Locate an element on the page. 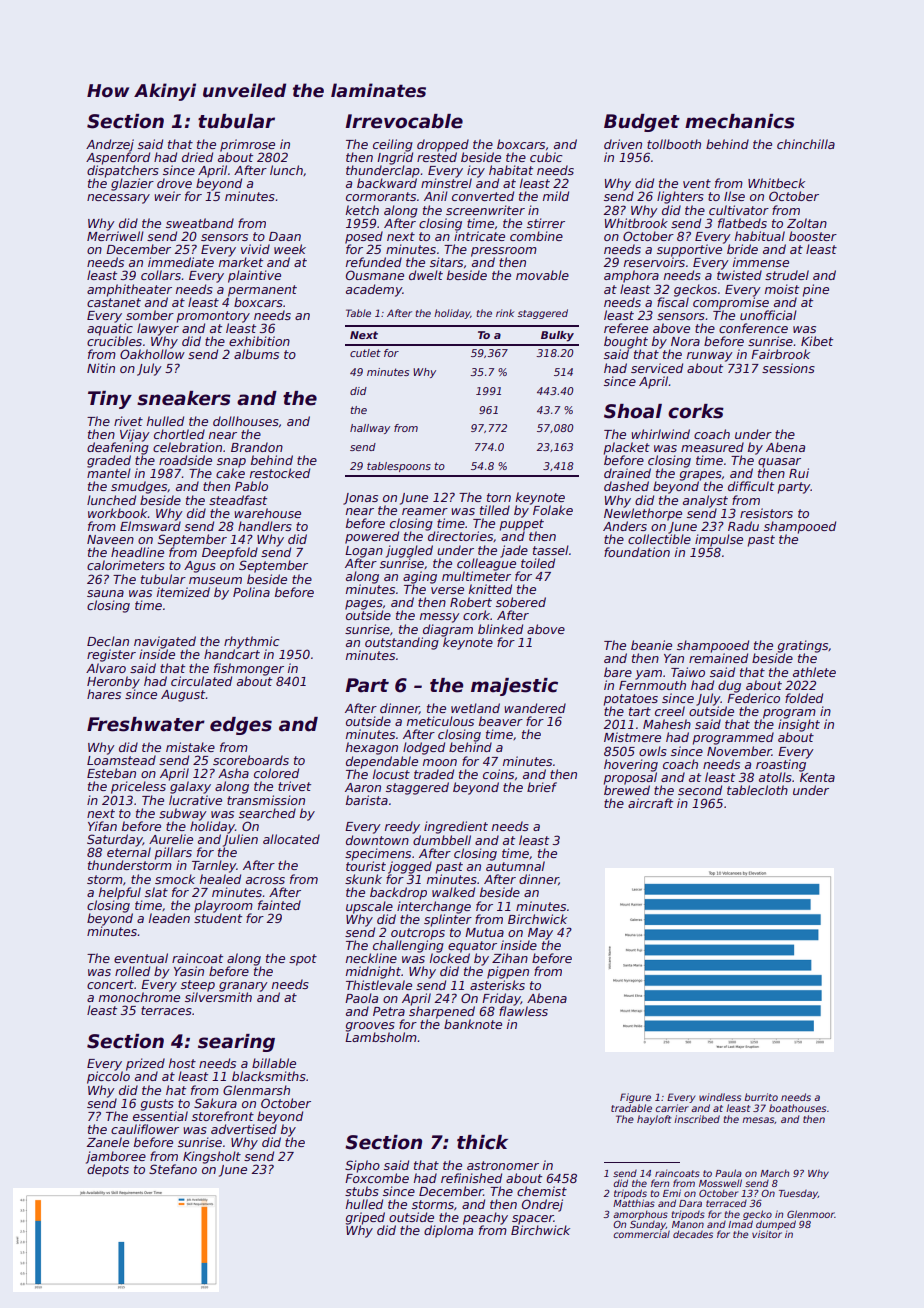  flawless is located at coordinates (523, 1011).
